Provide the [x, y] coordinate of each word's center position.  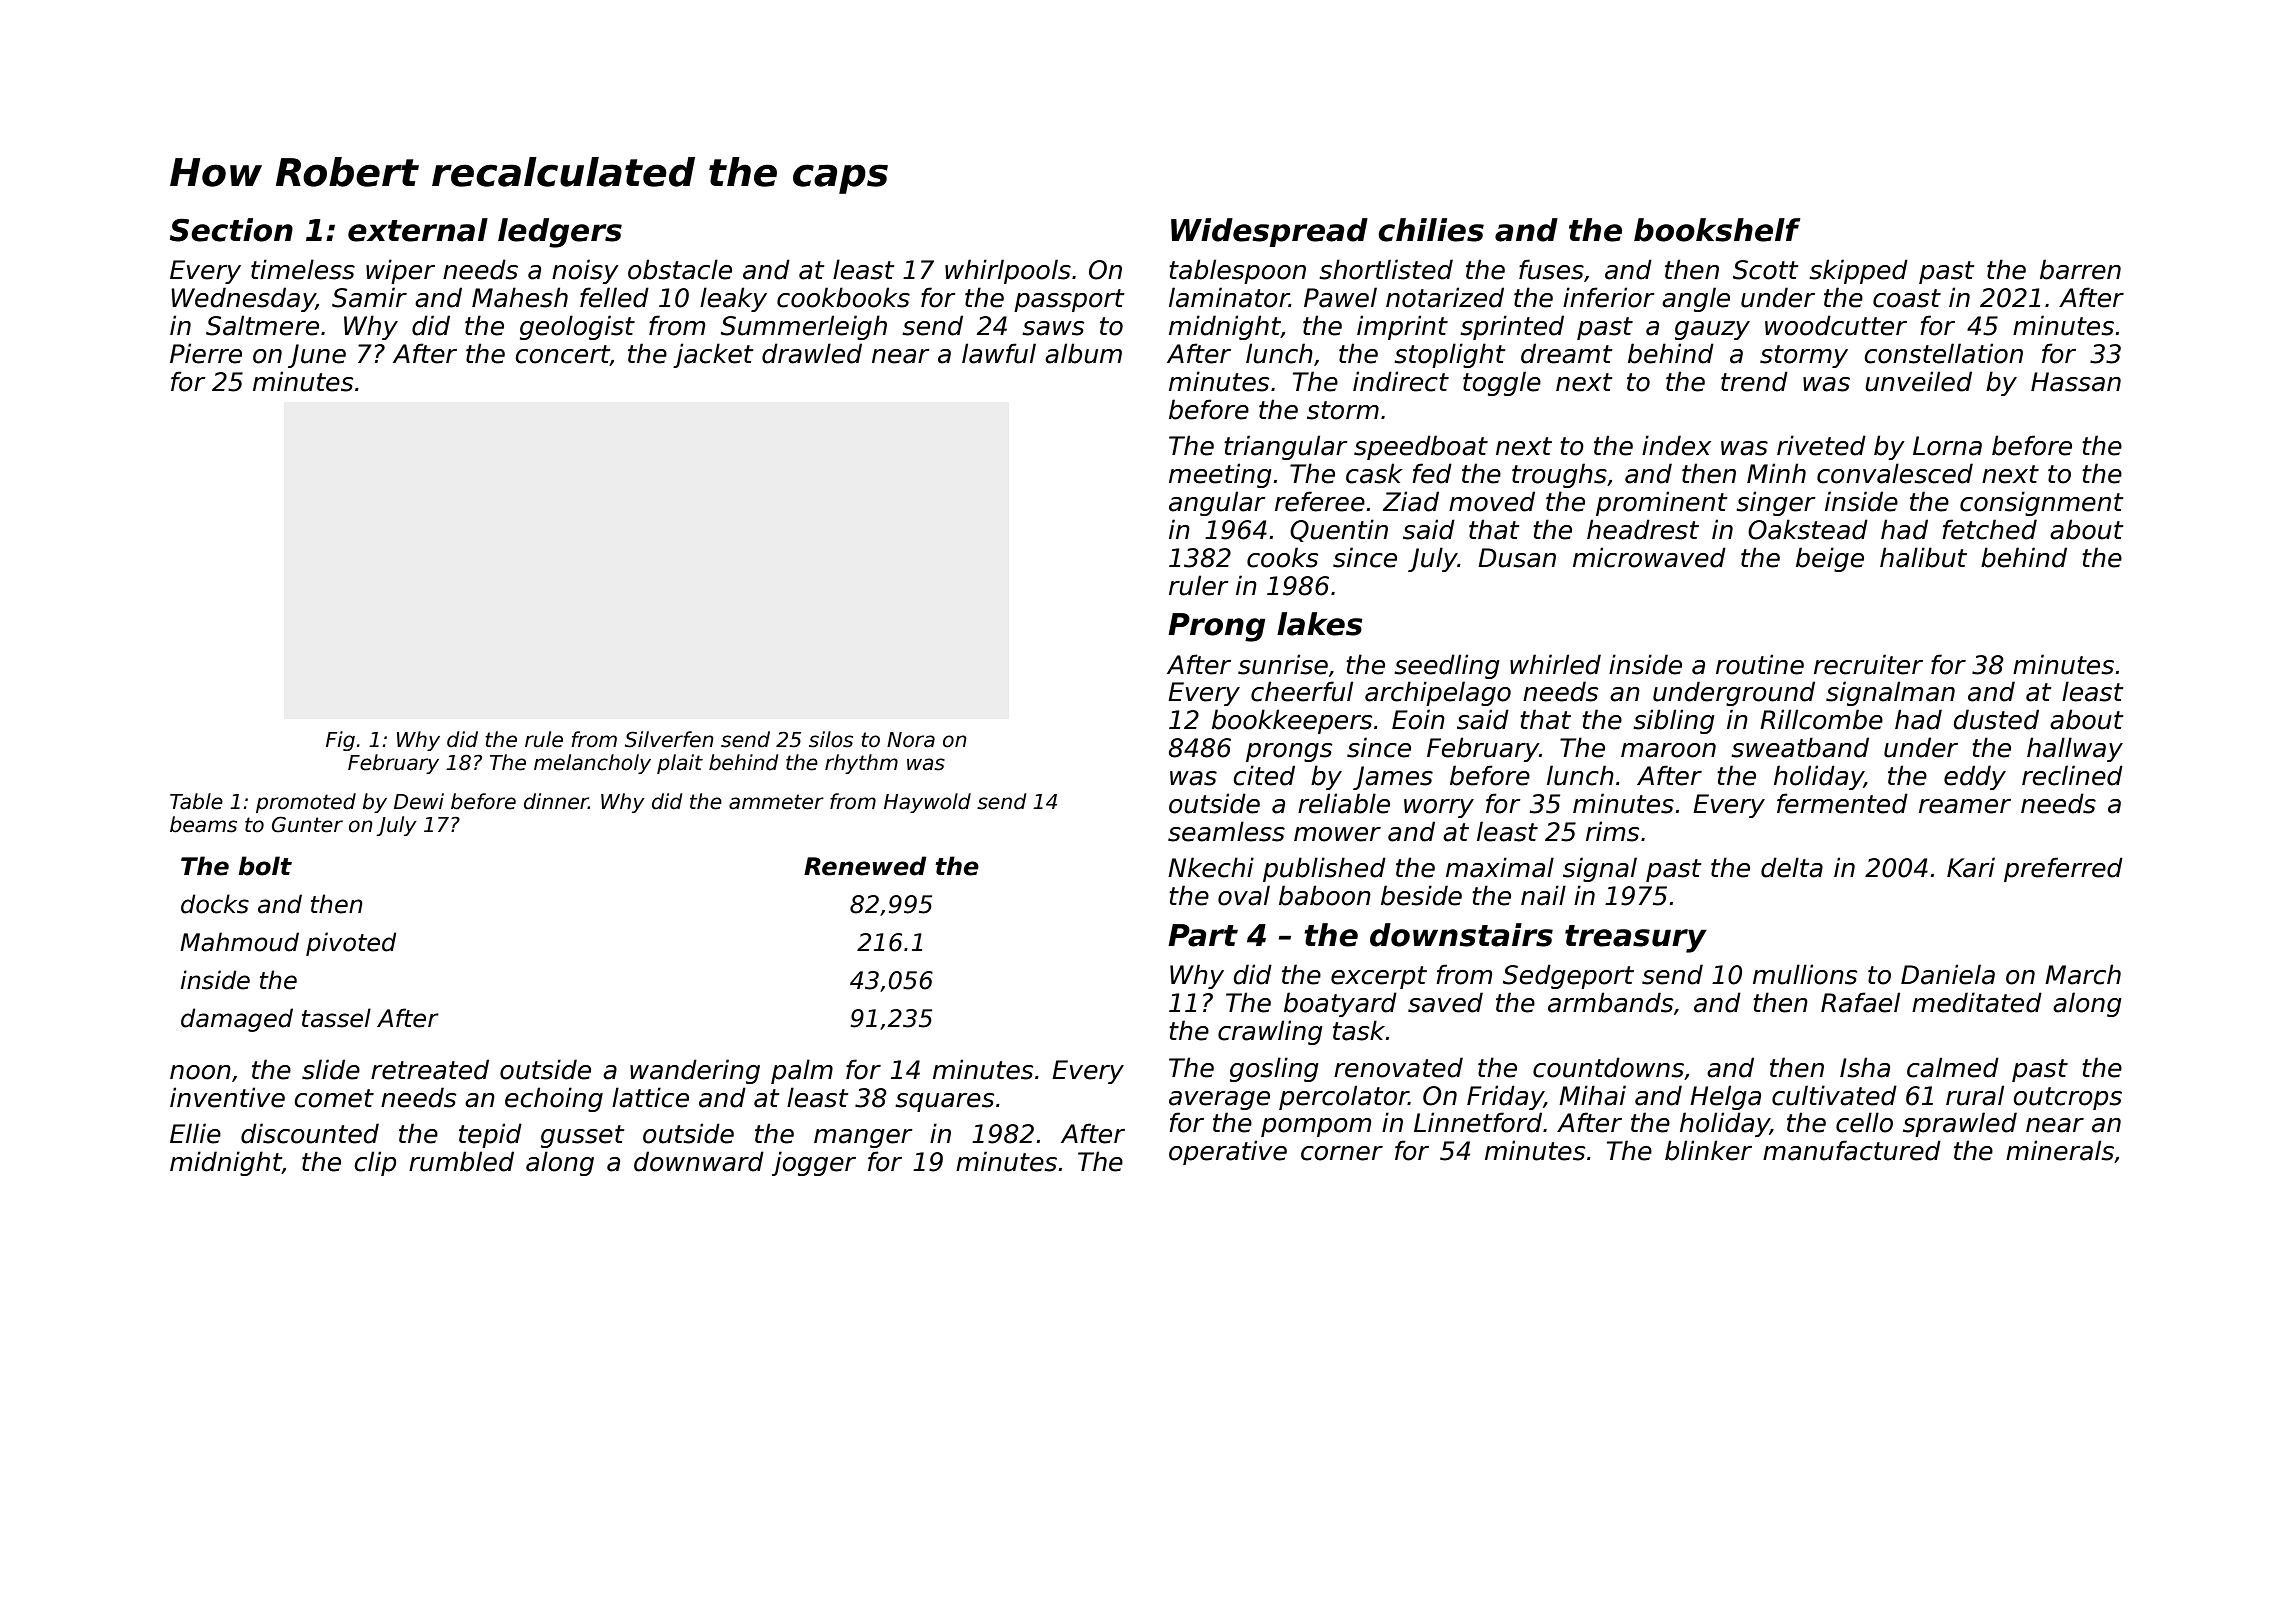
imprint [1402, 327]
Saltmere [262, 325]
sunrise [1283, 664]
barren [2080, 269]
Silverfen [669, 739]
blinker [1708, 1150]
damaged [237, 1020]
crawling [1270, 1032]
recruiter [1868, 664]
